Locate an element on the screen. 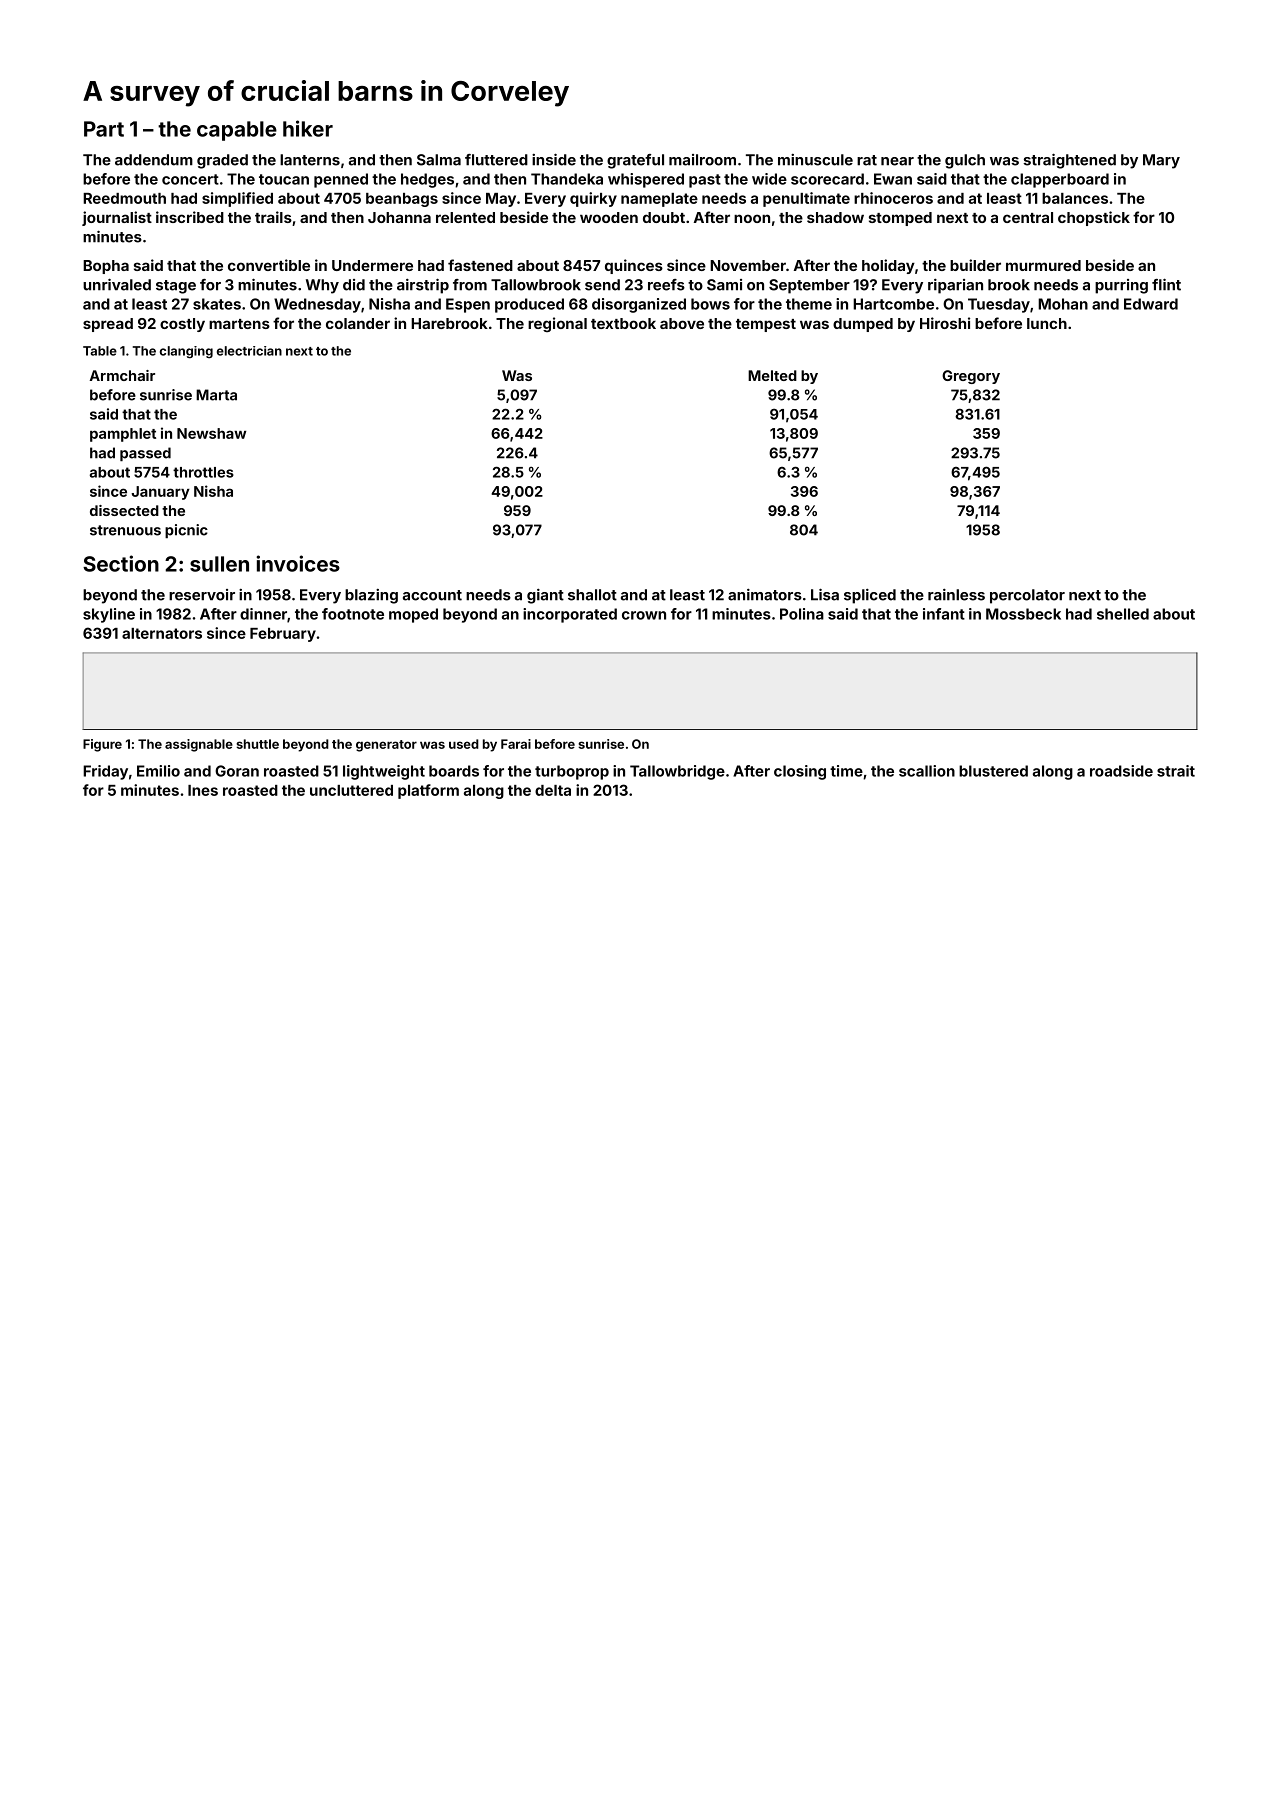  Johanna is located at coordinates (399, 217).
